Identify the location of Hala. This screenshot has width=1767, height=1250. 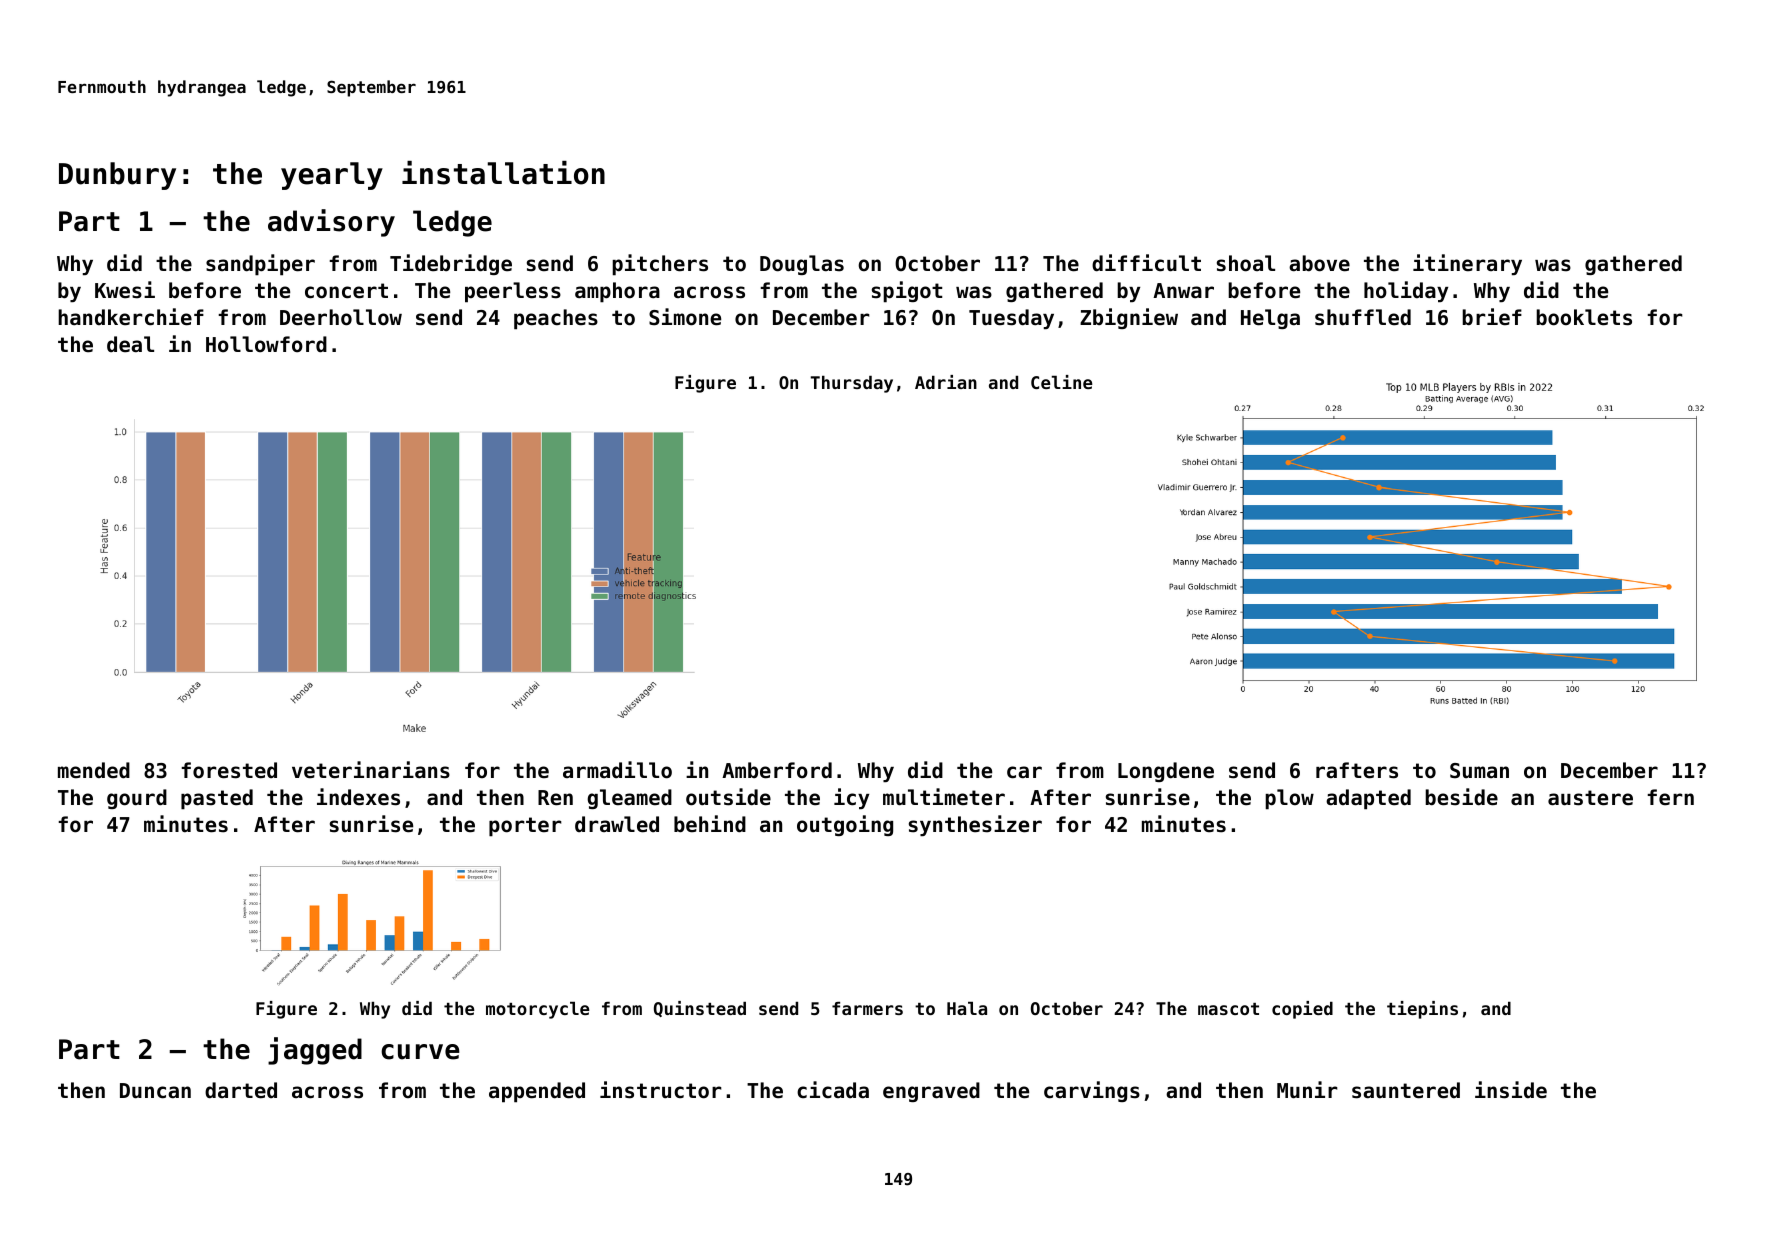
(967, 1008).
